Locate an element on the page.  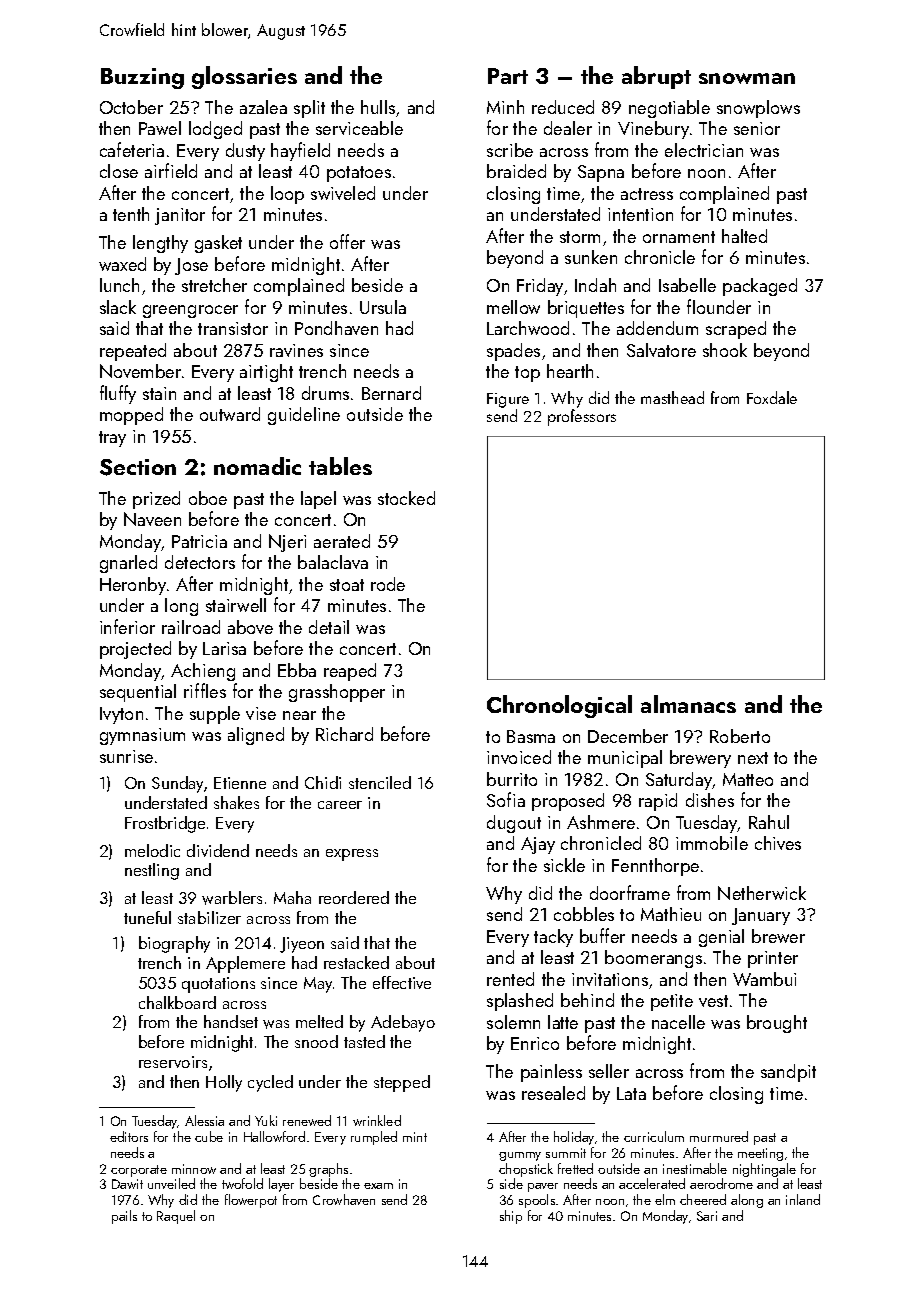
waxed is located at coordinates (122, 264).
